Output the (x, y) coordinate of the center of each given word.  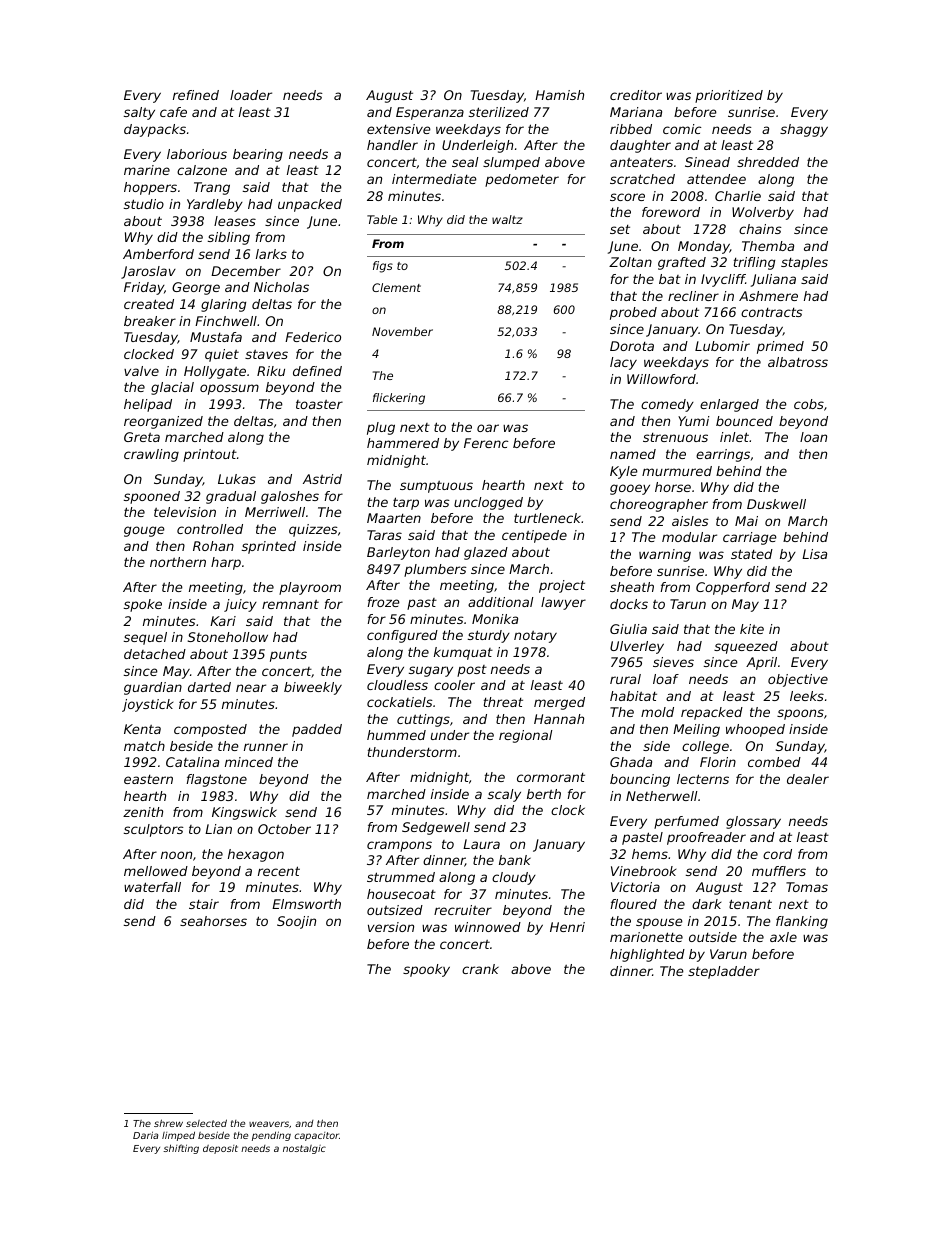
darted (209, 687)
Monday (704, 247)
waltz (507, 219)
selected (206, 1123)
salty (139, 113)
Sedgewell (436, 828)
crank (480, 969)
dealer (808, 779)
